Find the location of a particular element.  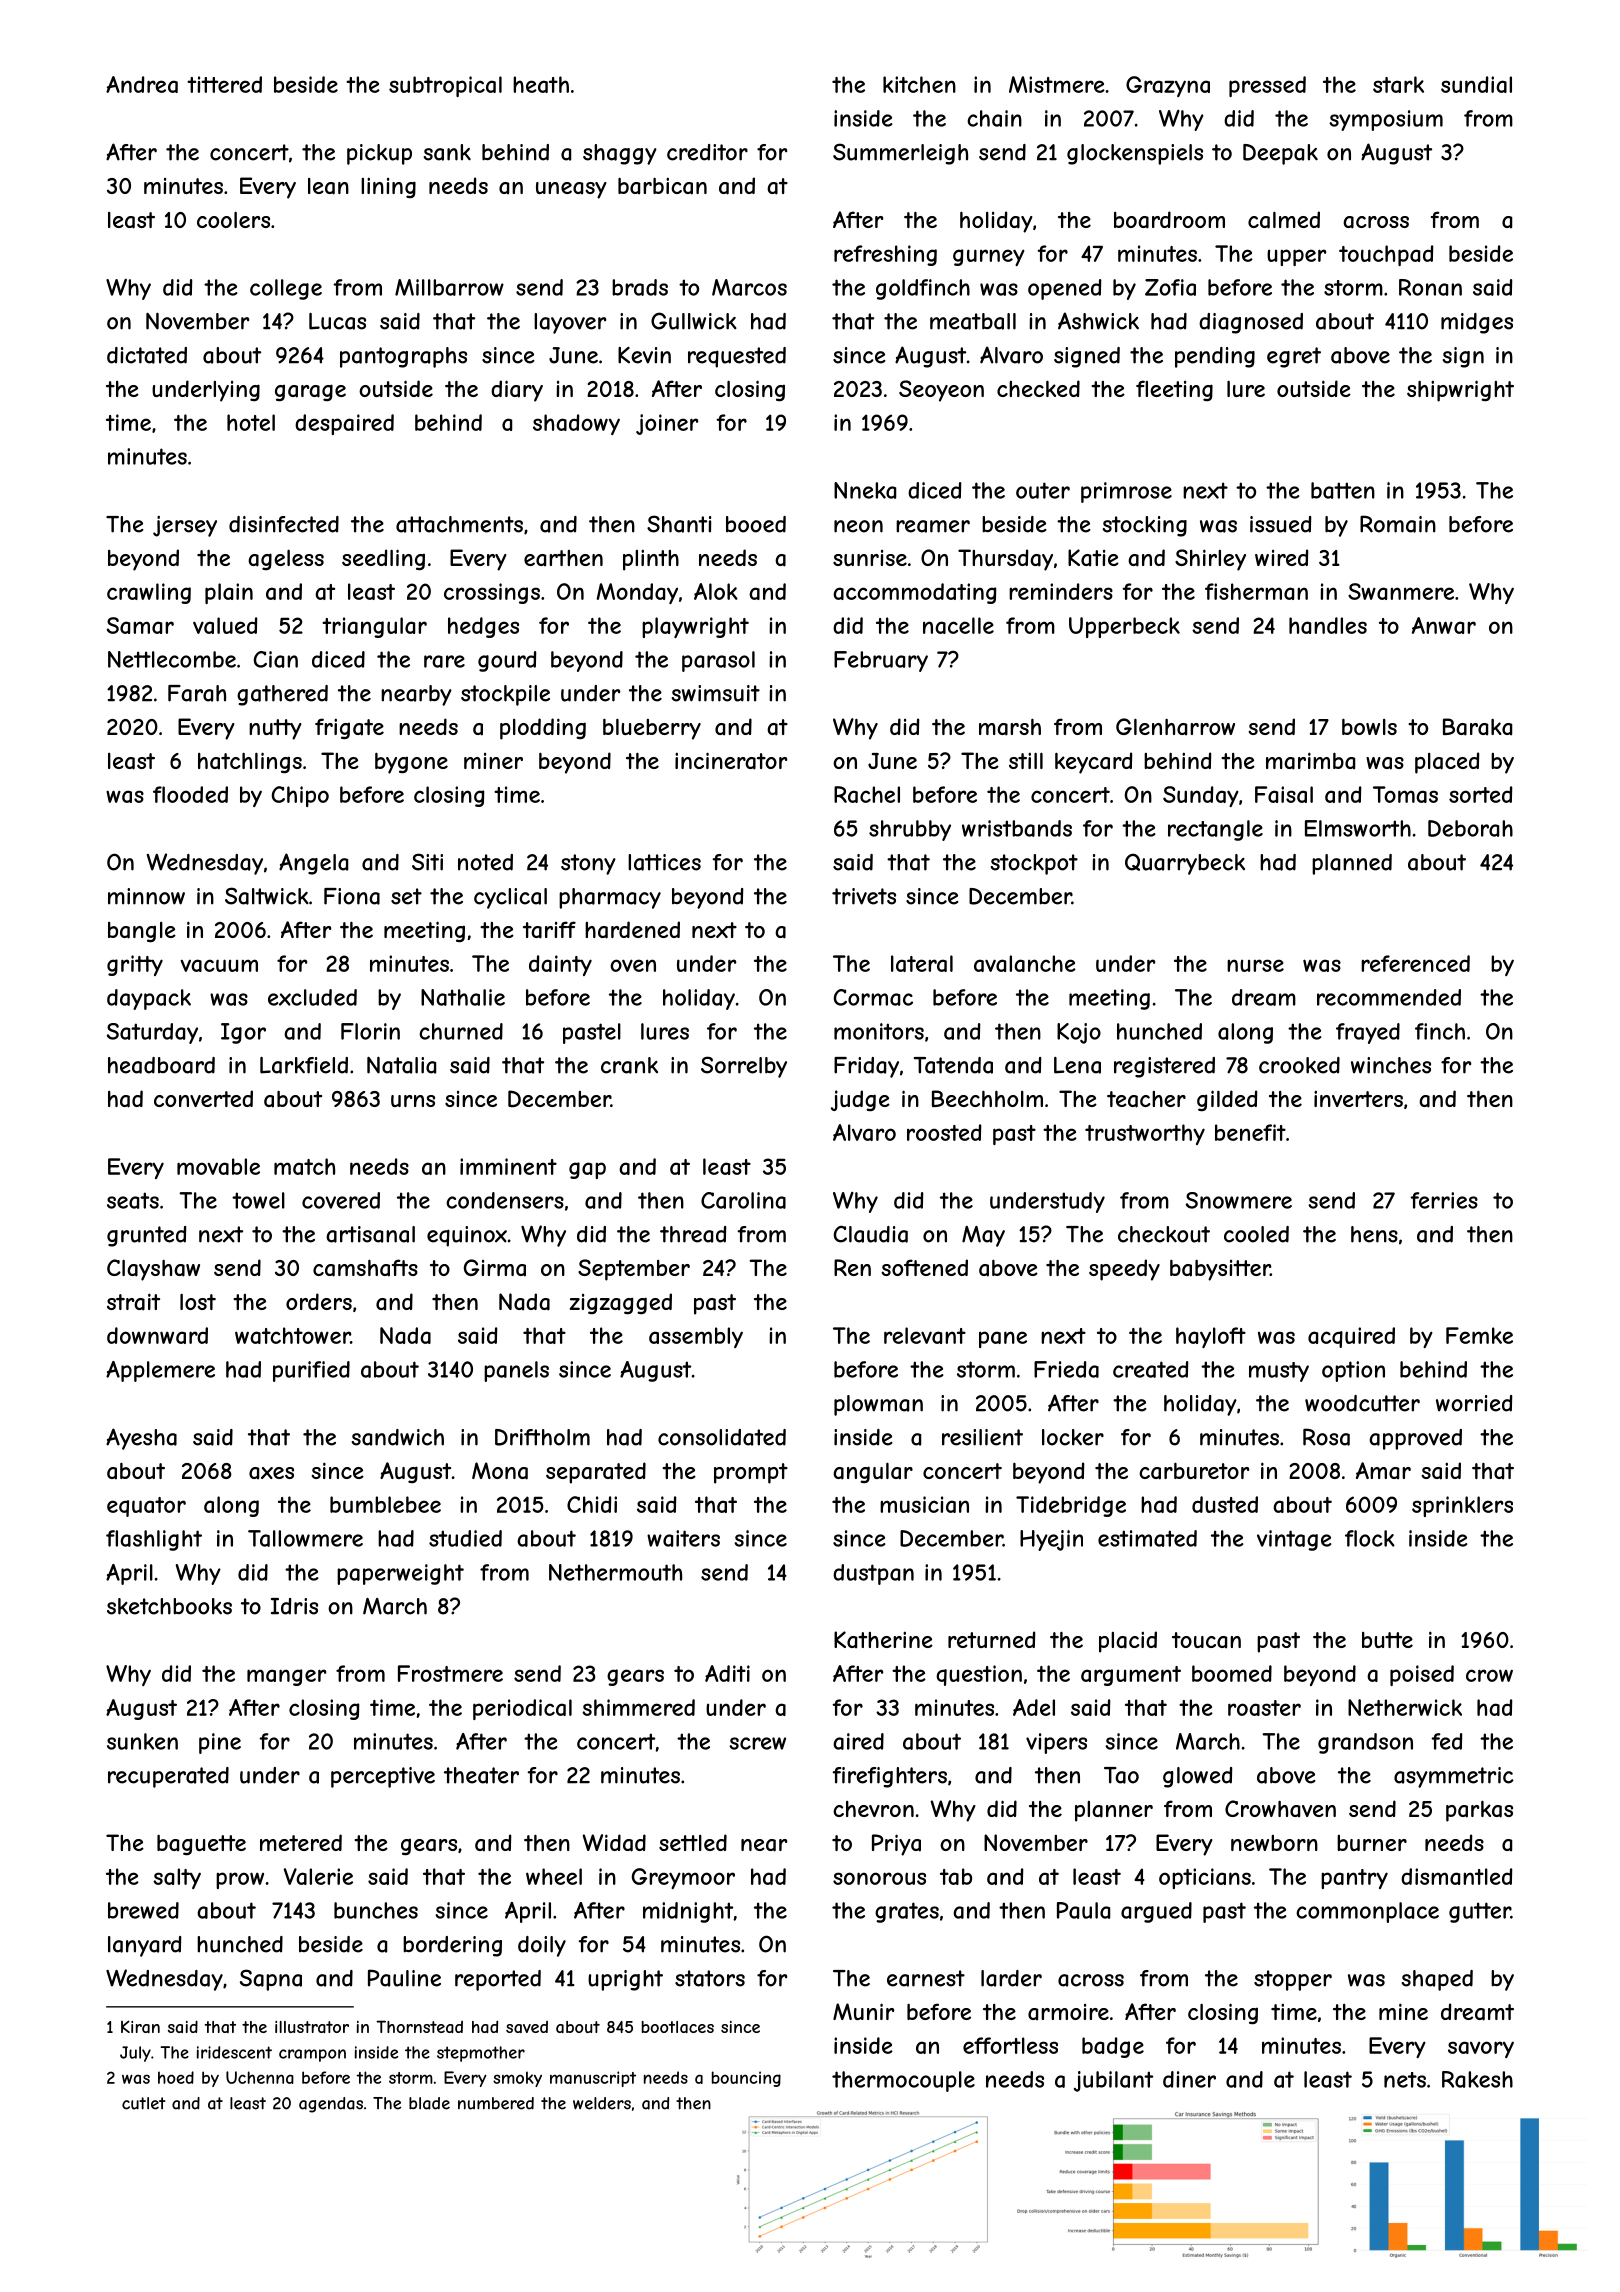

manger is located at coordinates (286, 1677).
